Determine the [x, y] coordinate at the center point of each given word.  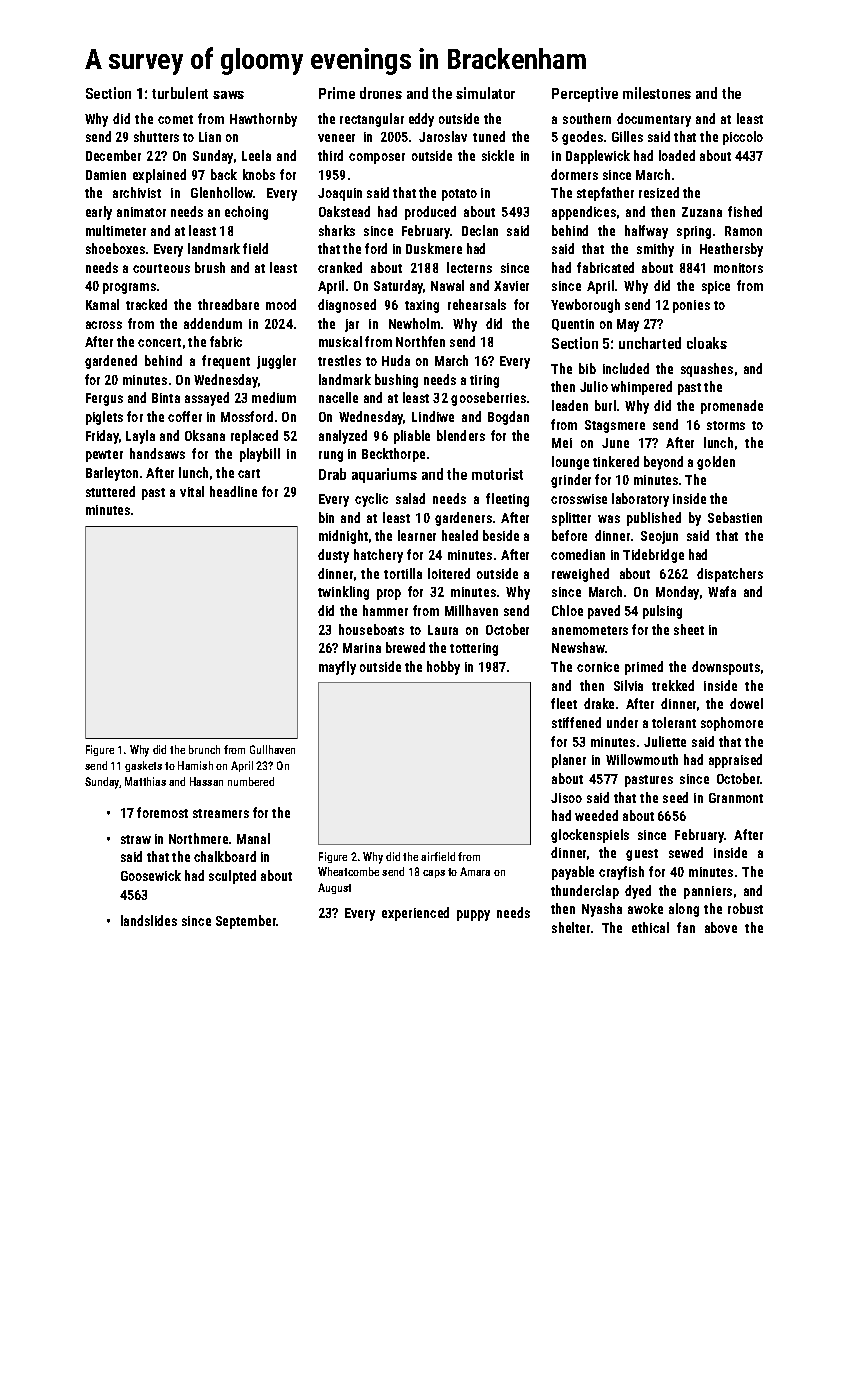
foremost [162, 812]
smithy [655, 250]
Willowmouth [642, 759]
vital [192, 491]
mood [281, 304]
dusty [333, 556]
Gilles [627, 136]
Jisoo [566, 798]
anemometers [590, 630]
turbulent [180, 93]
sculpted [232, 877]
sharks [337, 230]
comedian [578, 554]
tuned [489, 136]
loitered [449, 573]
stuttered [110, 491]
